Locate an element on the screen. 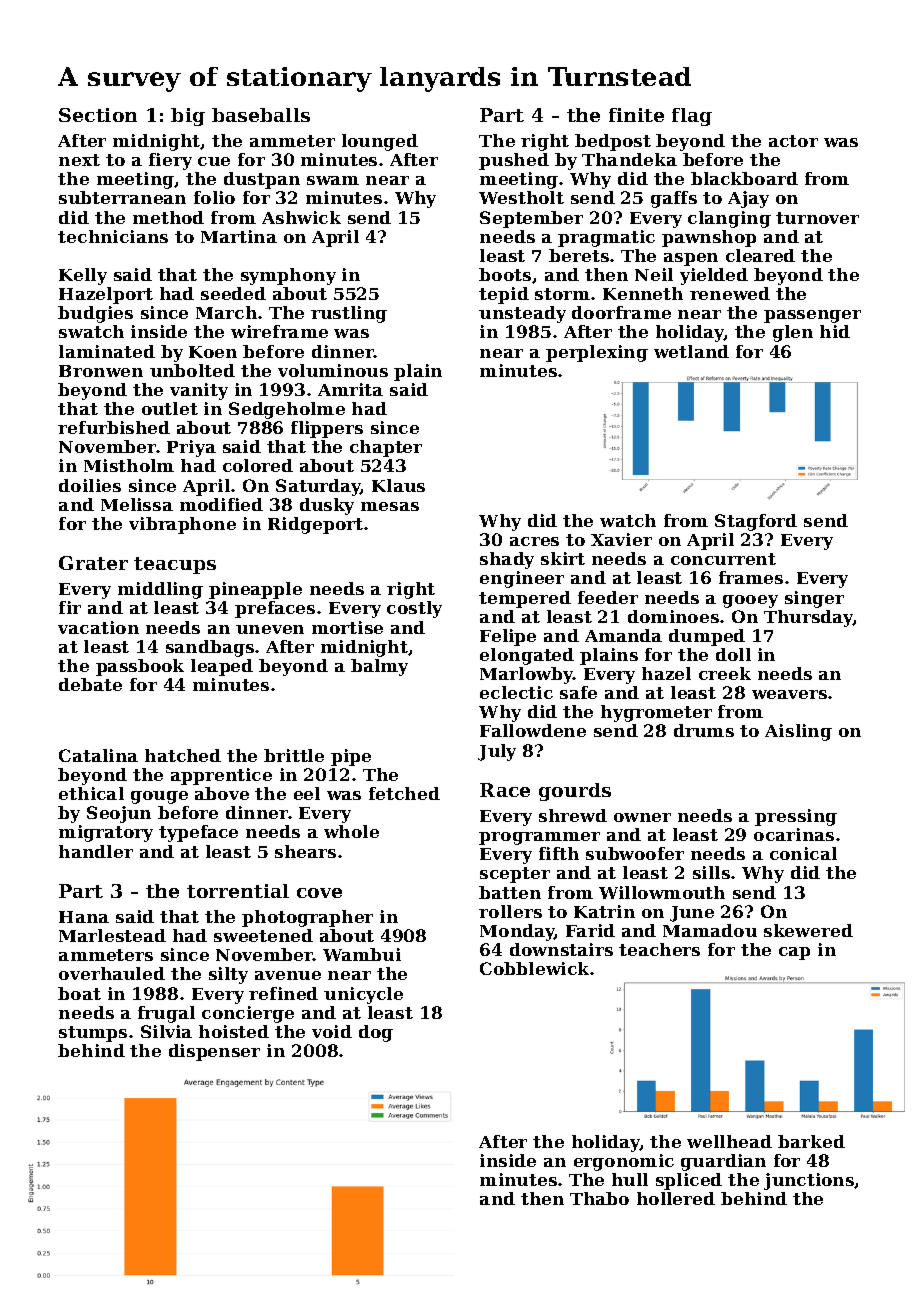  dispenser is located at coordinates (214, 1052).
